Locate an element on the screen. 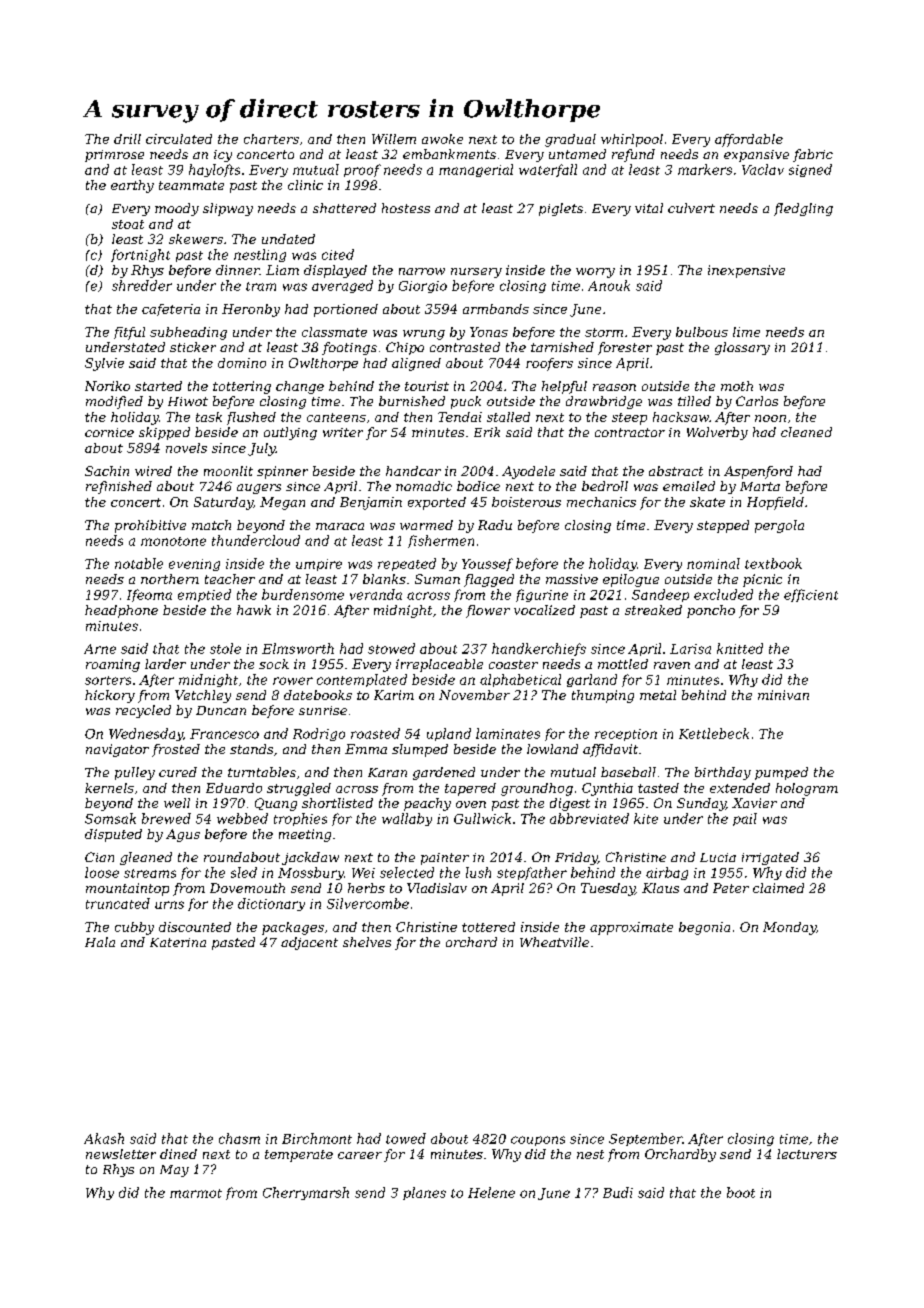 This screenshot has width=924, height=1308. hacksaw is located at coordinates (681, 417).
